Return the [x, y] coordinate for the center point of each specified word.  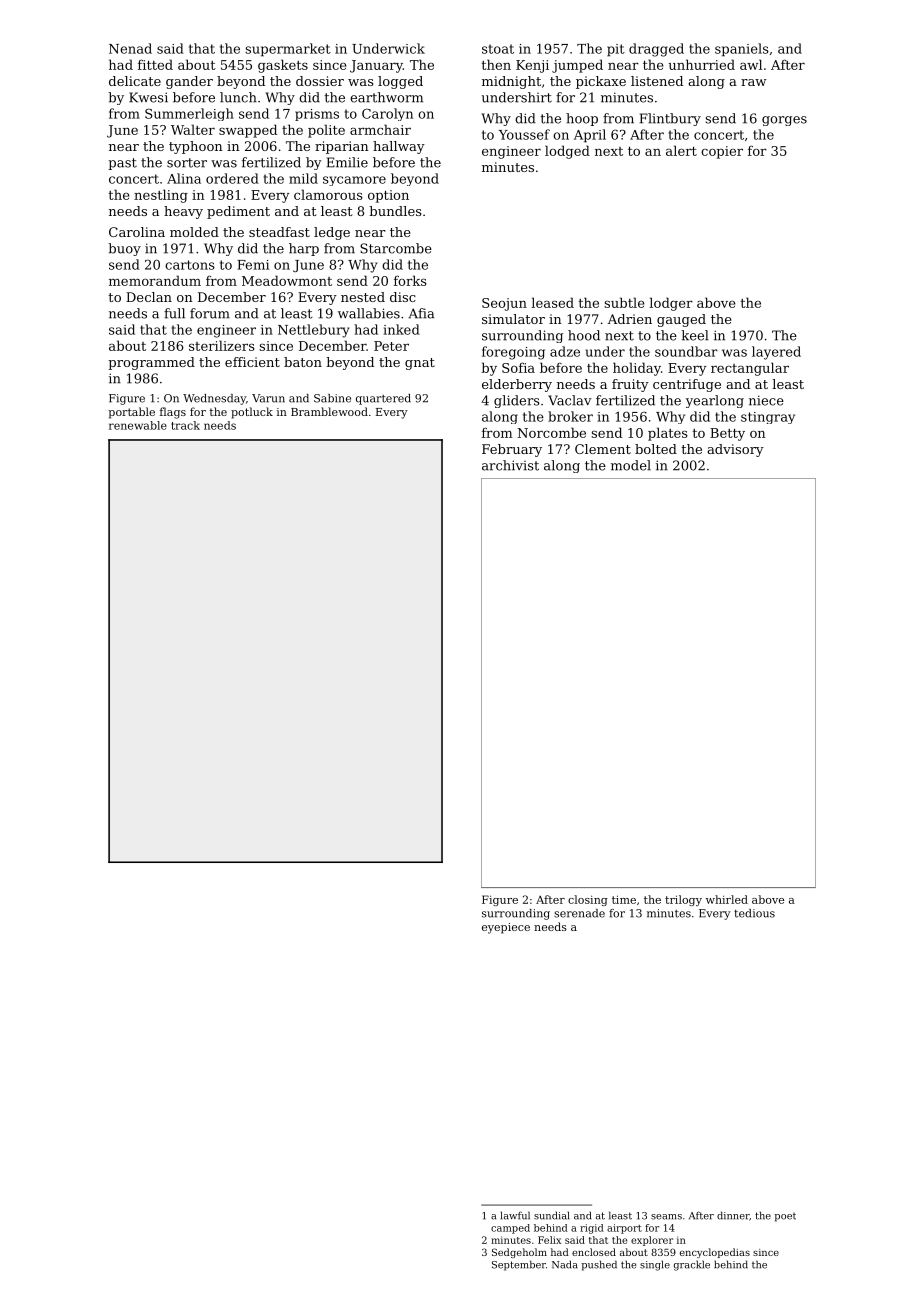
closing [588, 900]
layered [776, 353]
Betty [727, 434]
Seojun [504, 304]
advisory [735, 450]
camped [510, 1229]
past [122, 164]
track [185, 425]
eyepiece [506, 928]
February [512, 450]
